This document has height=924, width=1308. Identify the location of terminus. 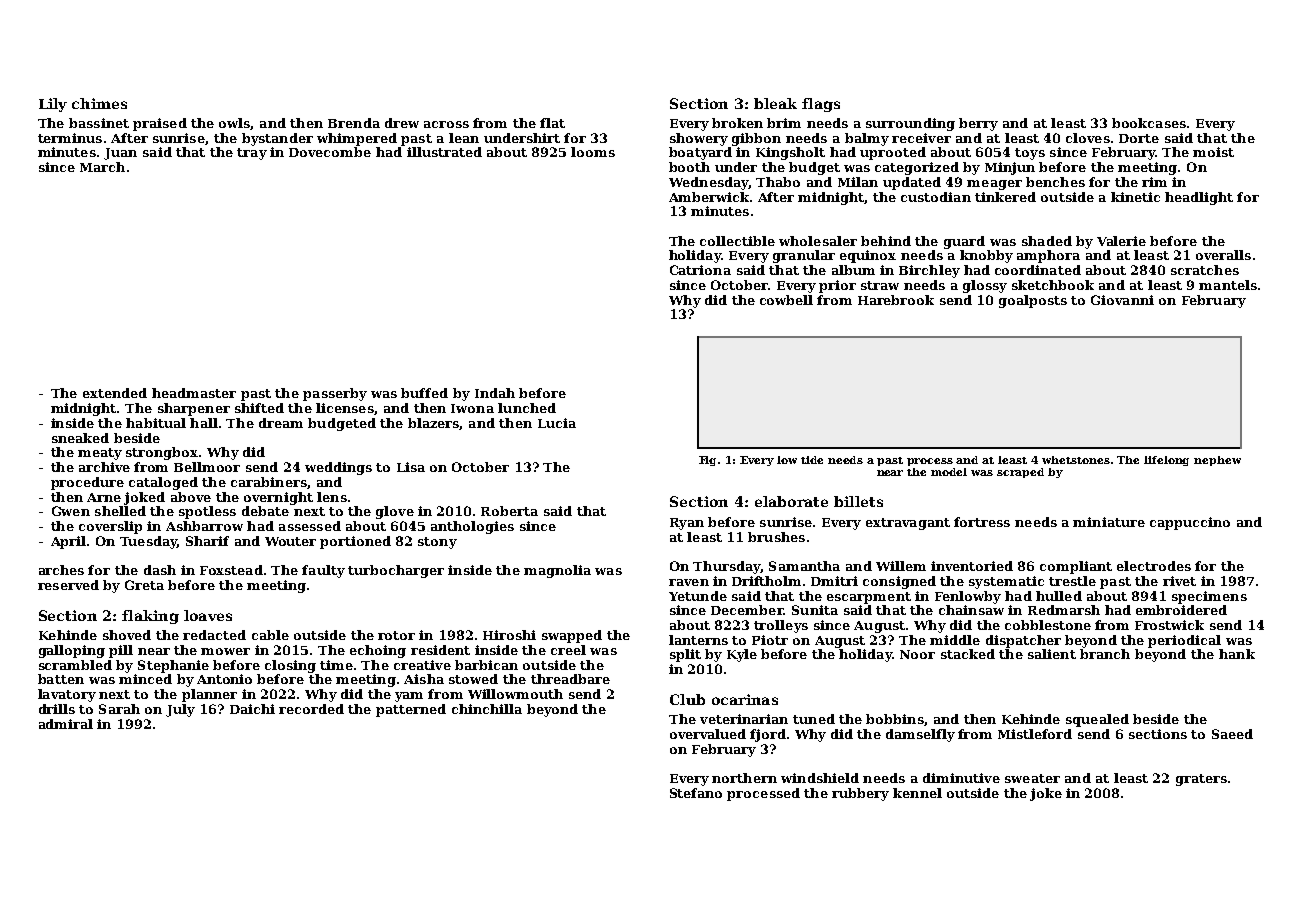
(70, 138).
